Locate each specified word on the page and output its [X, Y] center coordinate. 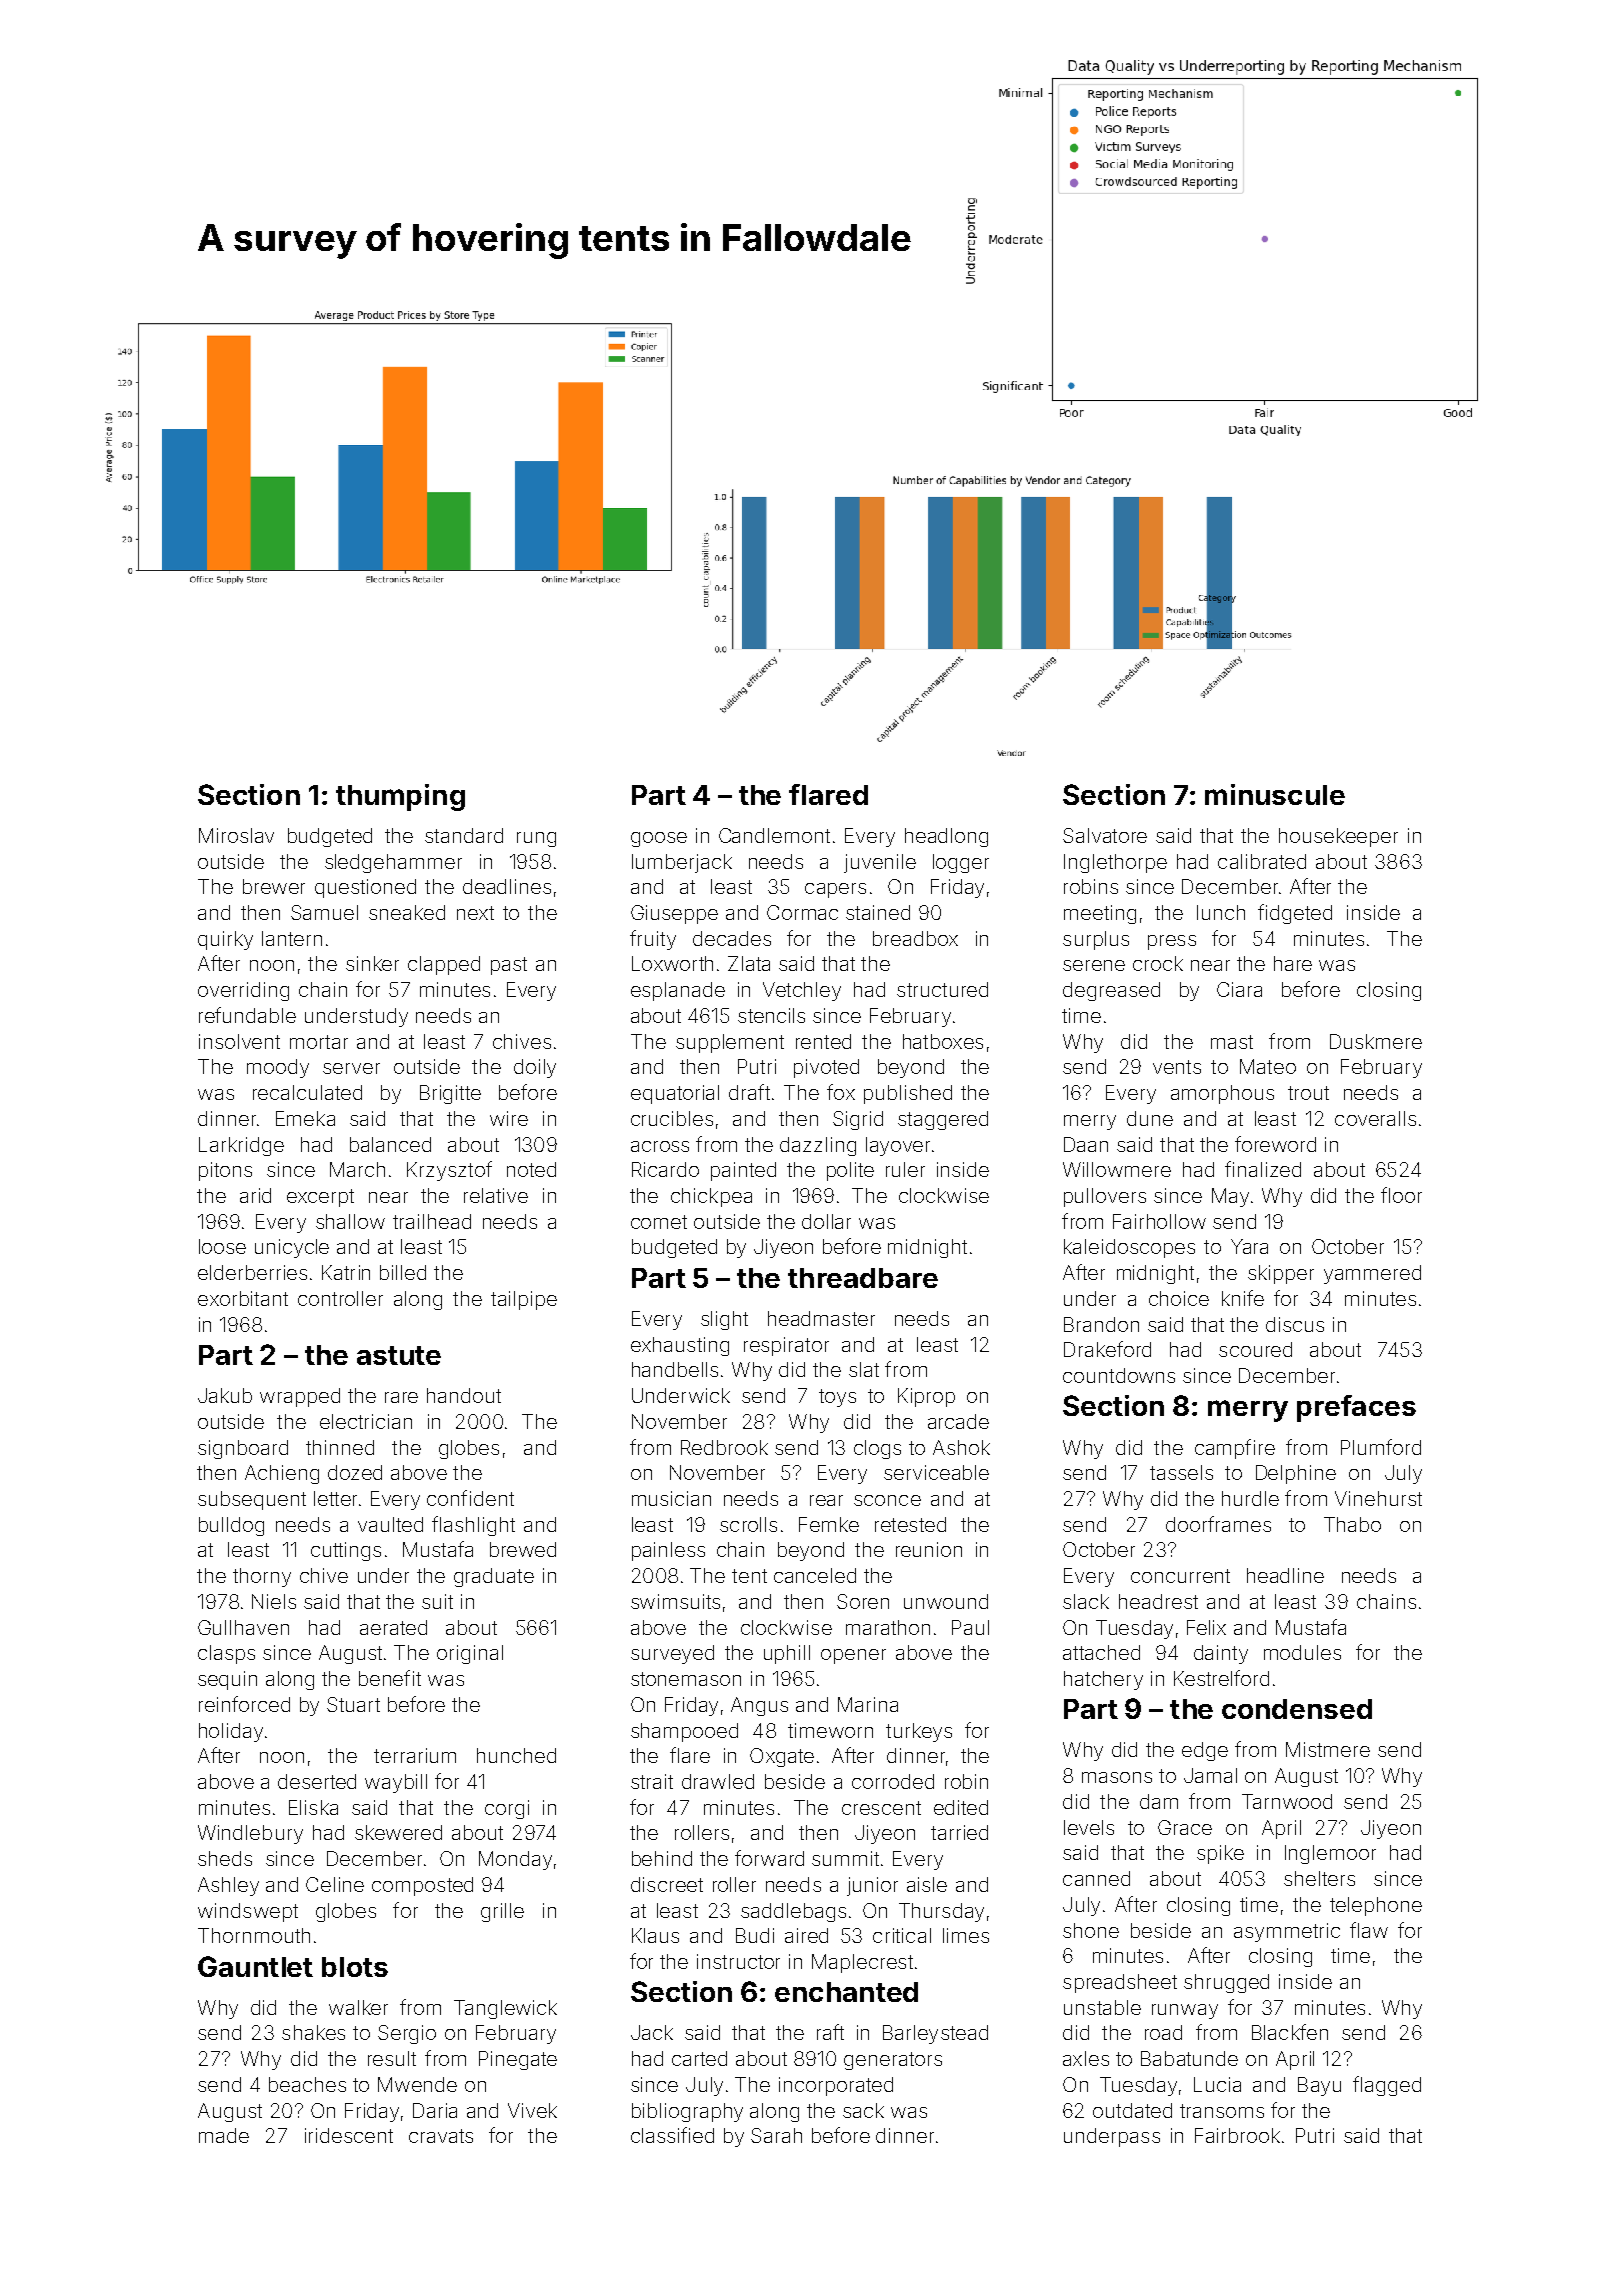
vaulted [390, 1524]
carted [699, 2058]
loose [222, 1246]
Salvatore [1105, 835]
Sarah [776, 2135]
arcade [958, 1421]
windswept [248, 1912]
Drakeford [1107, 1349]
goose [659, 839]
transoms [1222, 2111]
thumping [400, 797]
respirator [786, 1346]
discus [1295, 1324]
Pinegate [518, 2060]
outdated [1132, 2110]
